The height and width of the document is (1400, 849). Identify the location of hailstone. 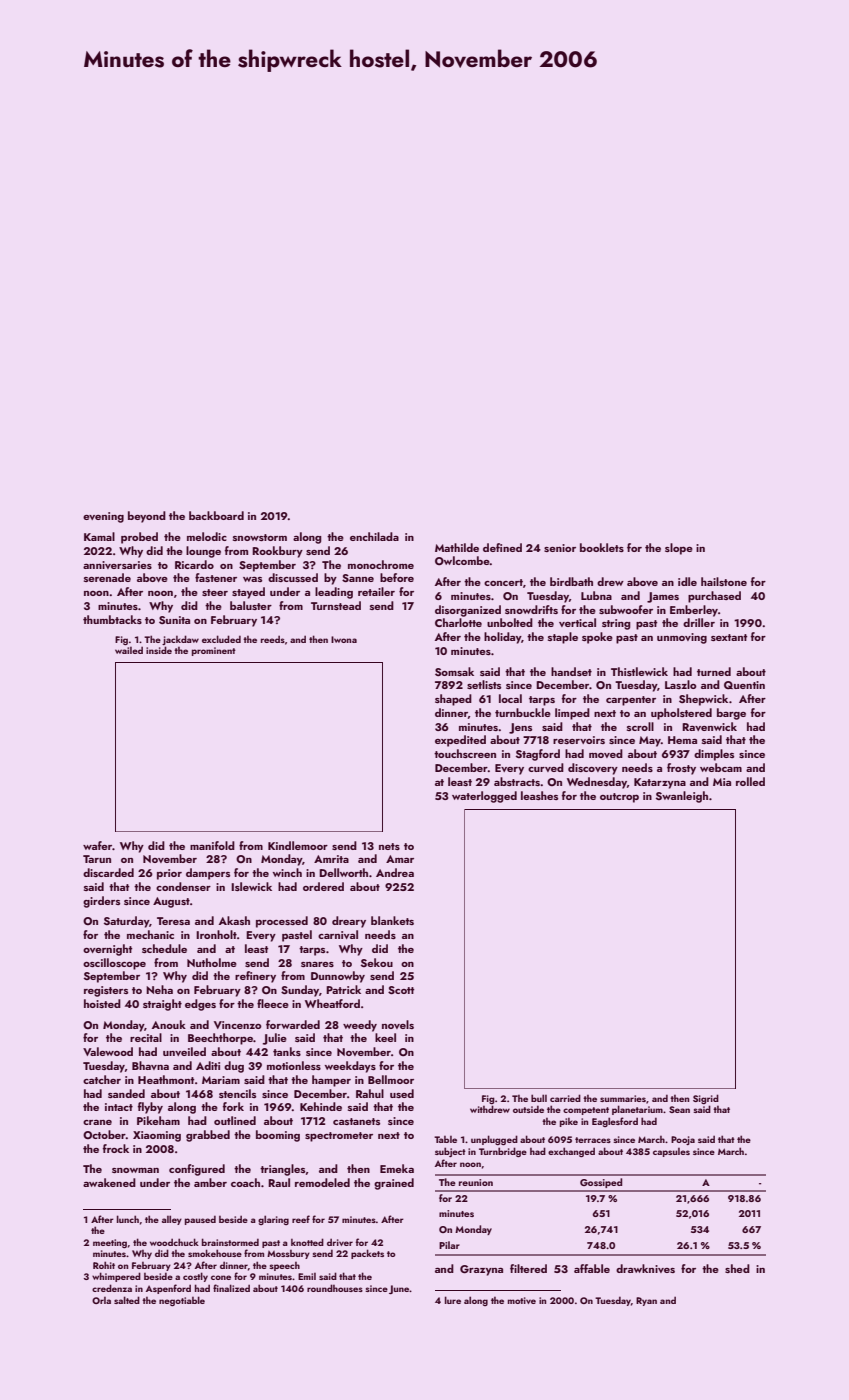
(724, 581).
